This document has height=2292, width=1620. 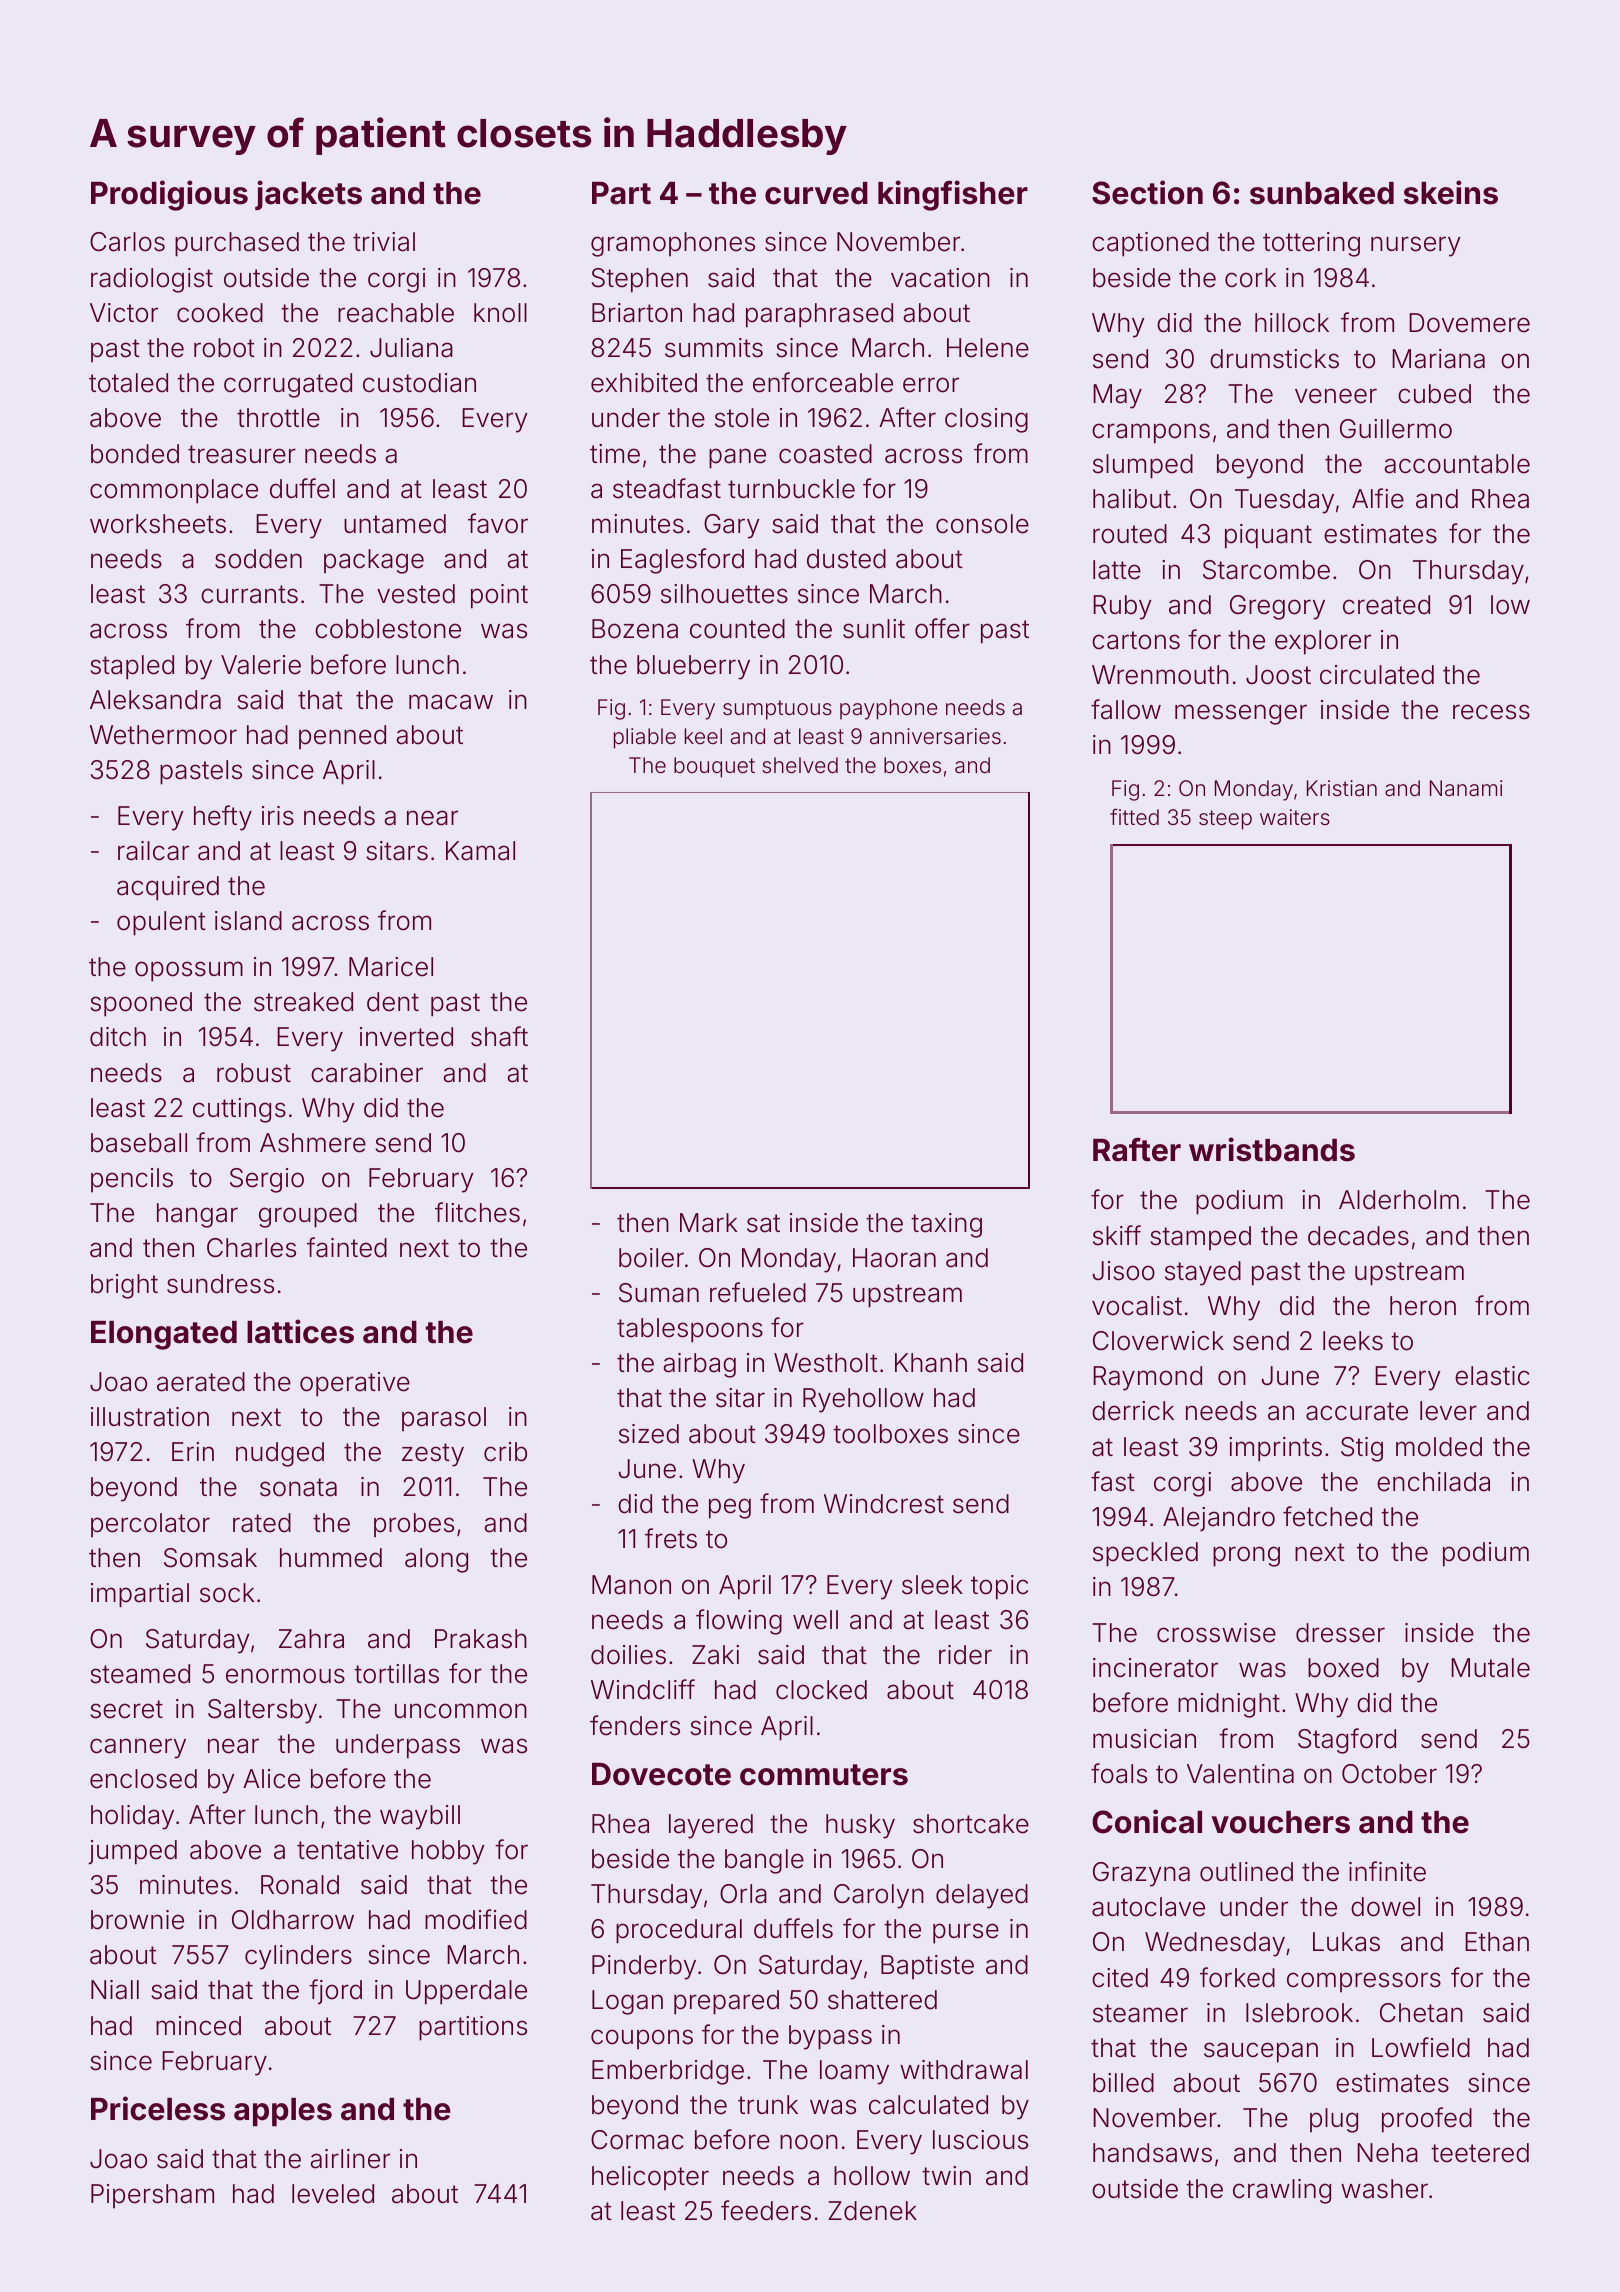 What do you see at coordinates (335, 1992) in the document?
I see `fjord` at bounding box center [335, 1992].
